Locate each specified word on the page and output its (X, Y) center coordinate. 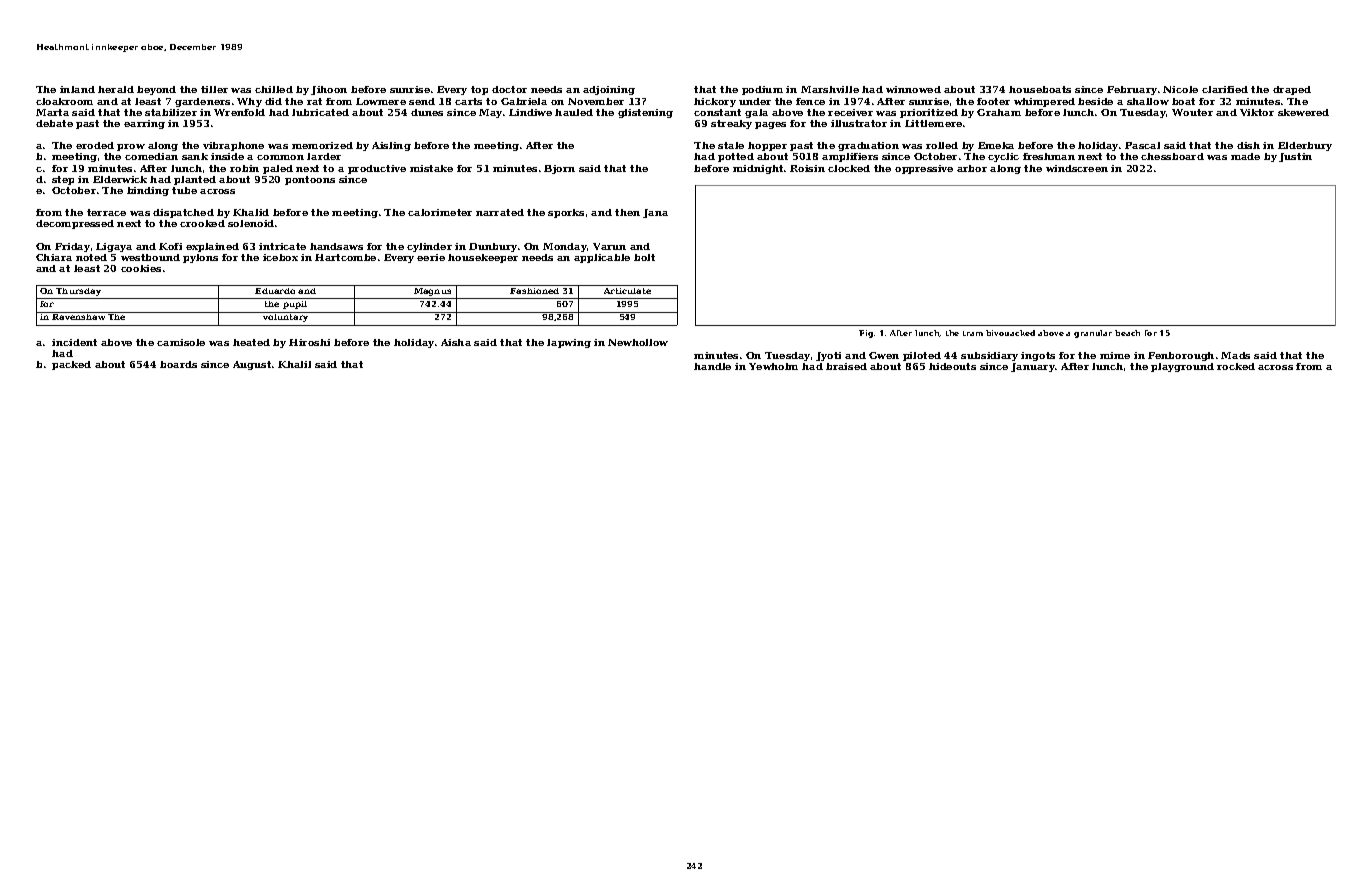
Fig (866, 334)
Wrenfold (239, 112)
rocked (1236, 366)
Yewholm (773, 366)
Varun (609, 246)
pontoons (310, 180)
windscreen (1077, 168)
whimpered (1044, 102)
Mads (1235, 355)
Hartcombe (345, 257)
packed (71, 365)
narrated (500, 212)
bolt (644, 257)
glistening (645, 113)
